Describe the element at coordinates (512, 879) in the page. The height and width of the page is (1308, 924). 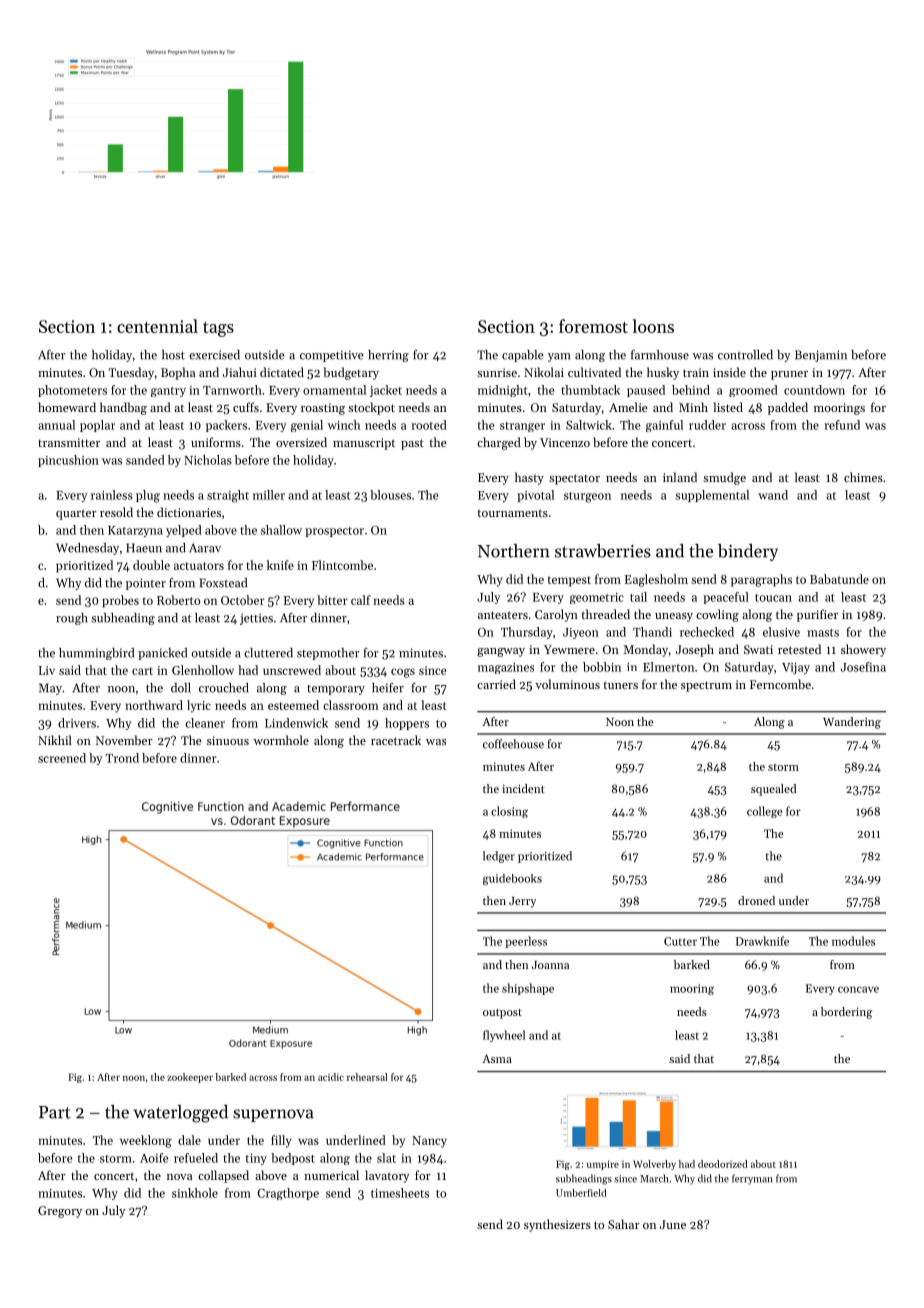
I see `guidebooks` at that location.
